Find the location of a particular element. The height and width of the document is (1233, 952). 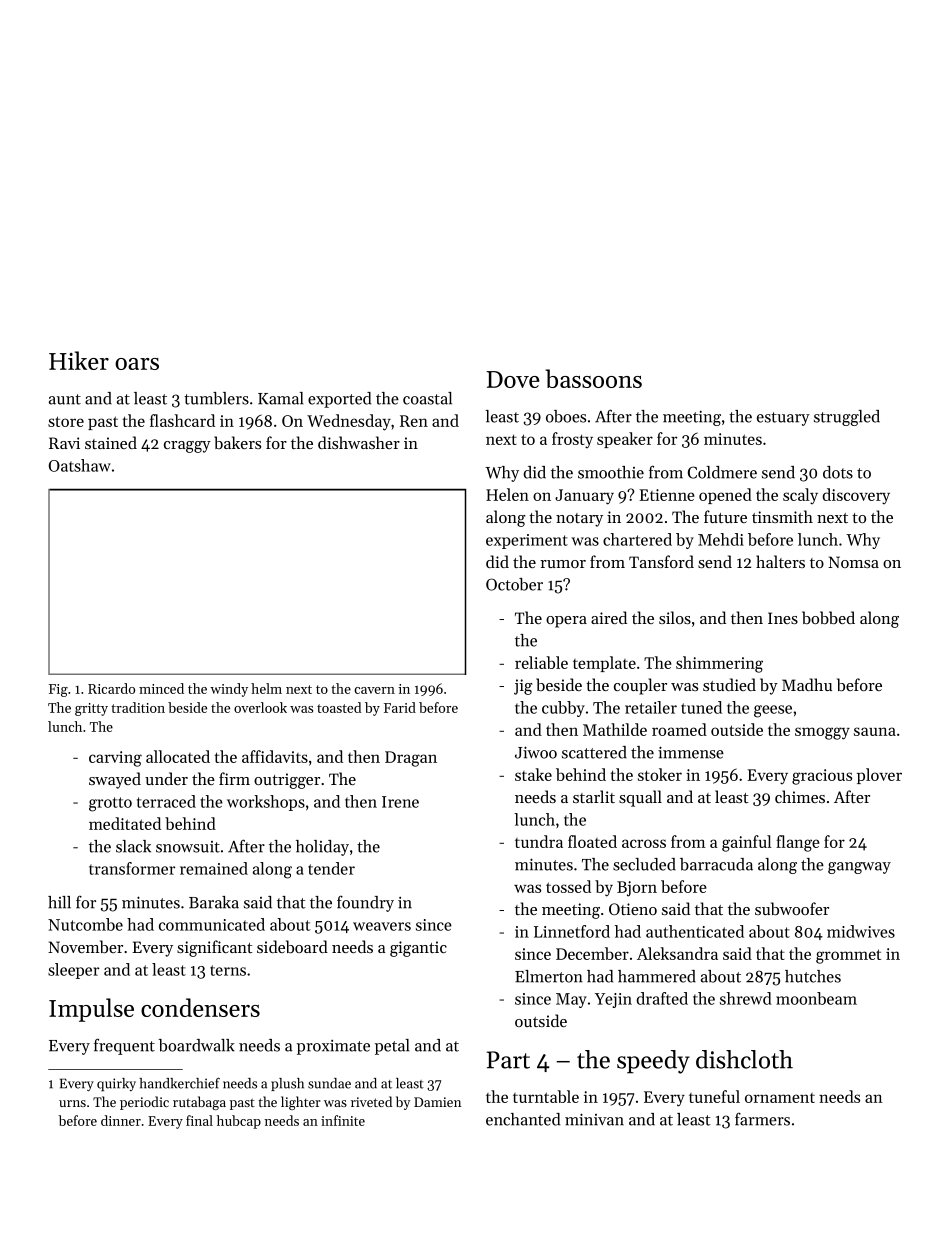

exported is located at coordinates (339, 400).
